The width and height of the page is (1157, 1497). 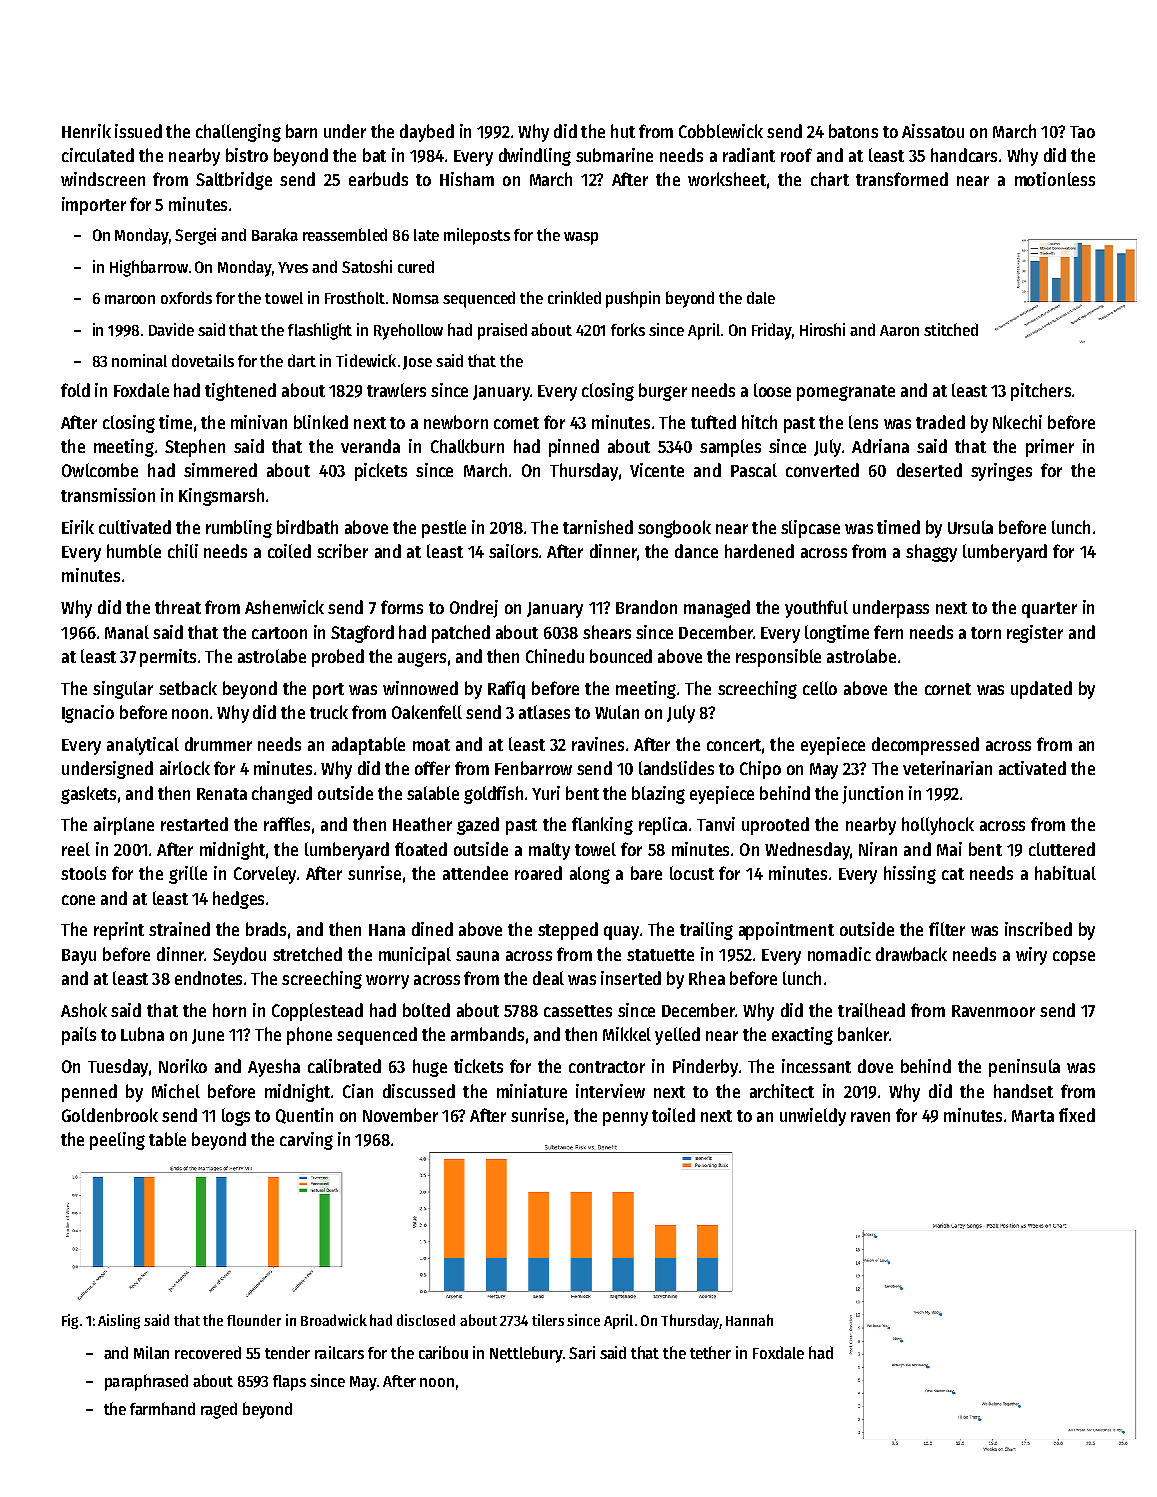 What do you see at coordinates (721, 131) in the page?
I see `Cobblewick` at bounding box center [721, 131].
